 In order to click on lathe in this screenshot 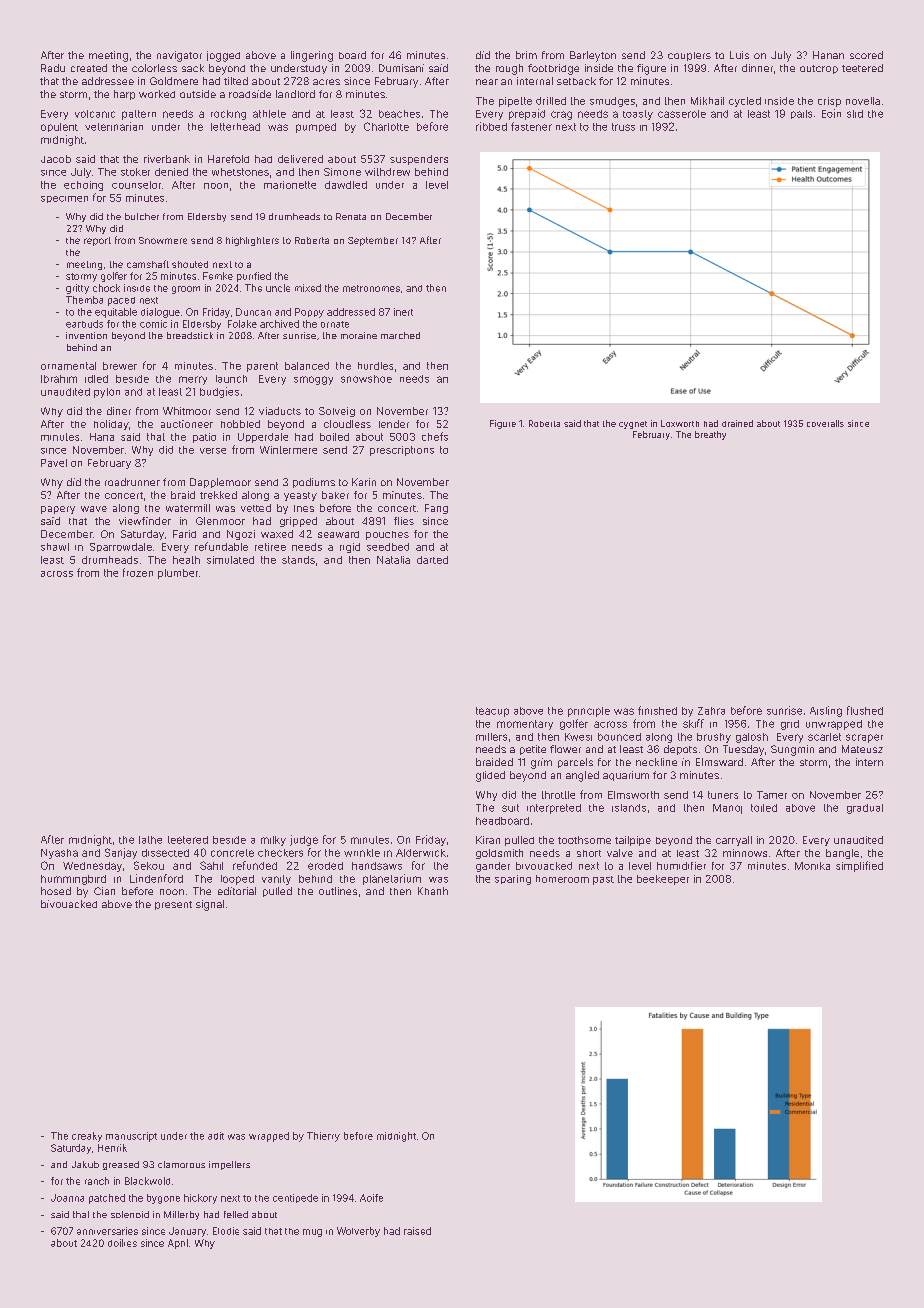, I will do `click(150, 840)`.
